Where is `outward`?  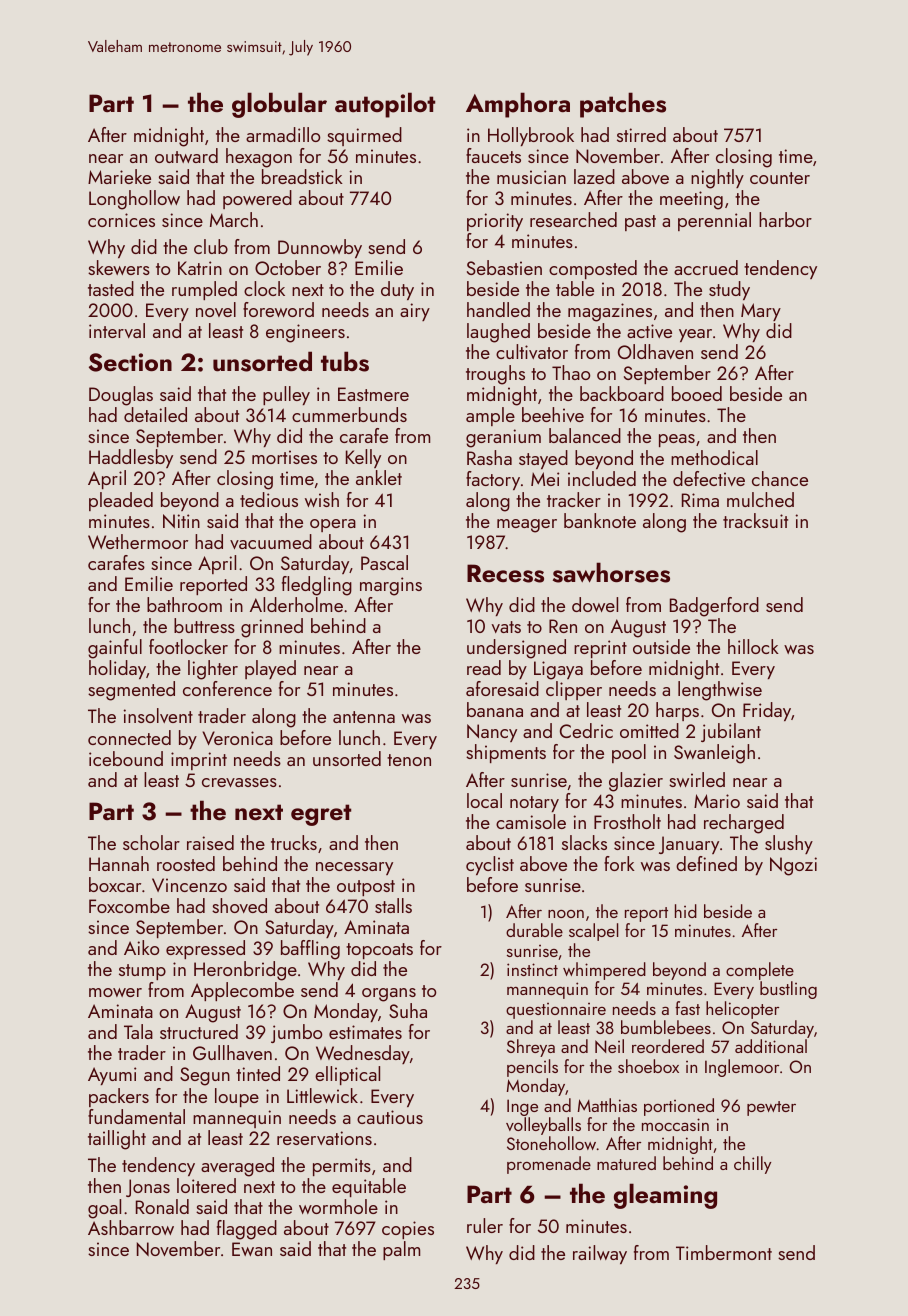 outward is located at coordinates (186, 155).
